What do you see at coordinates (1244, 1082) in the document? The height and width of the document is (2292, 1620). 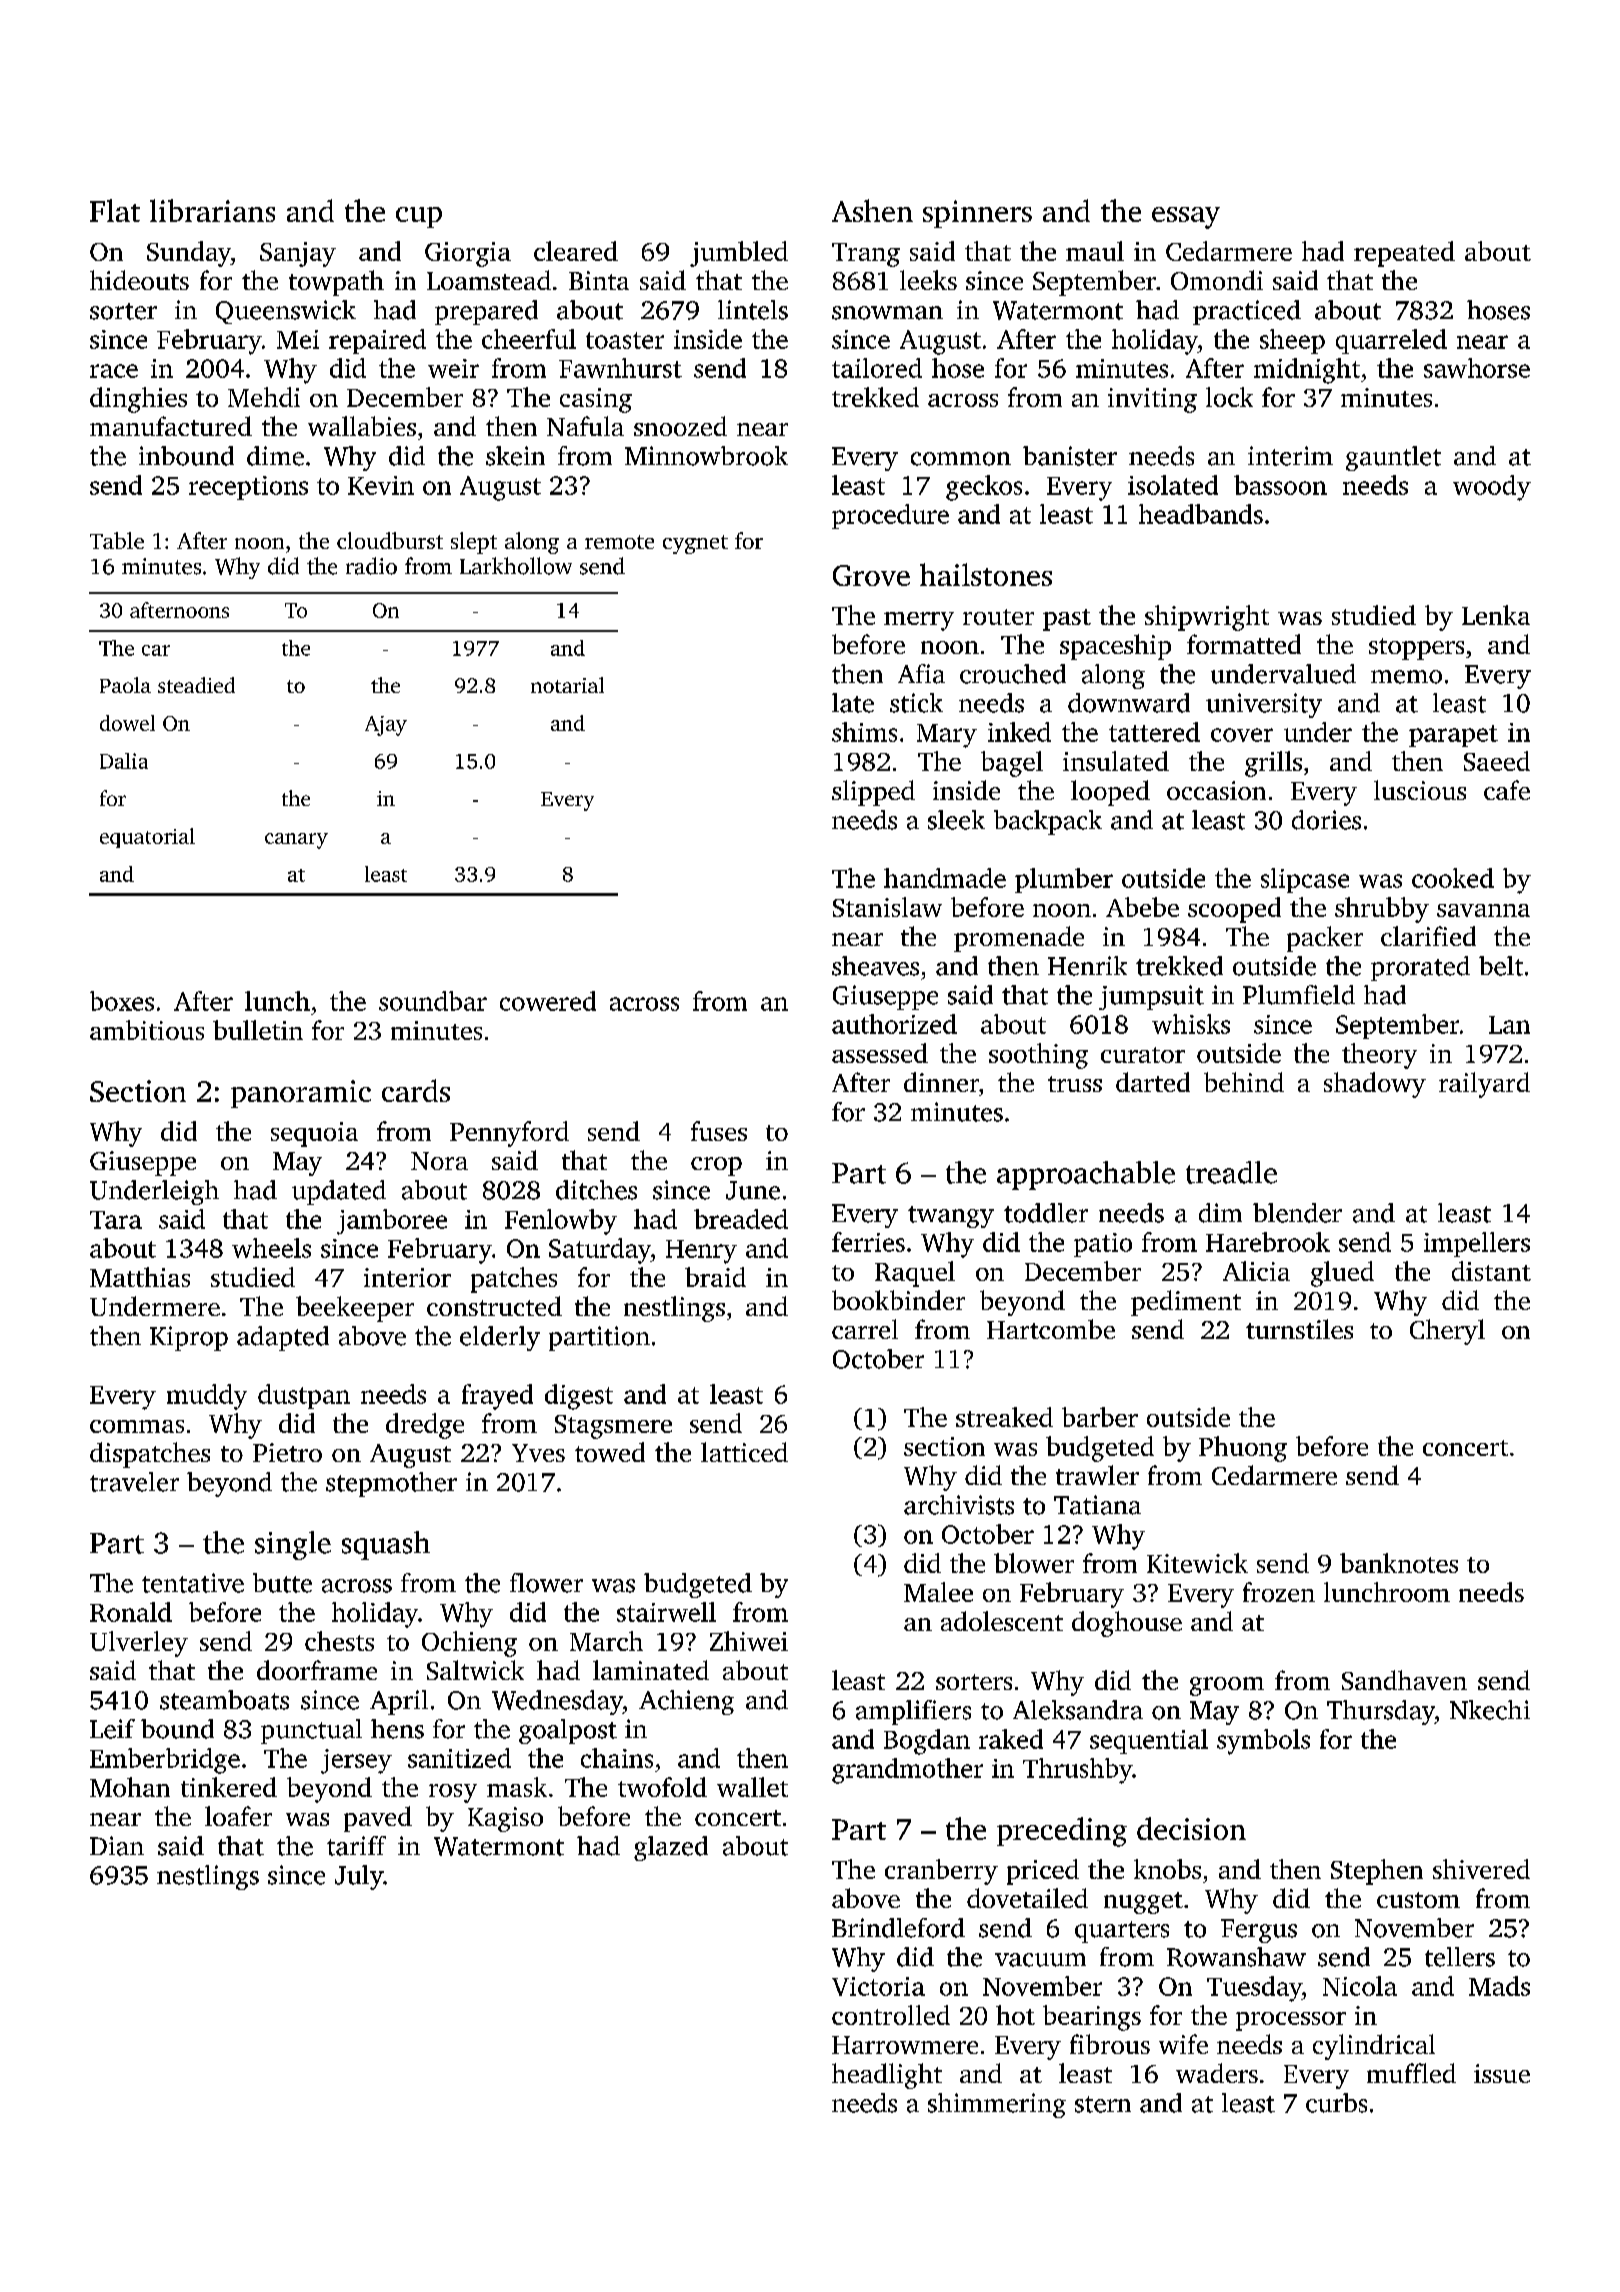 I see `behind` at bounding box center [1244, 1082].
